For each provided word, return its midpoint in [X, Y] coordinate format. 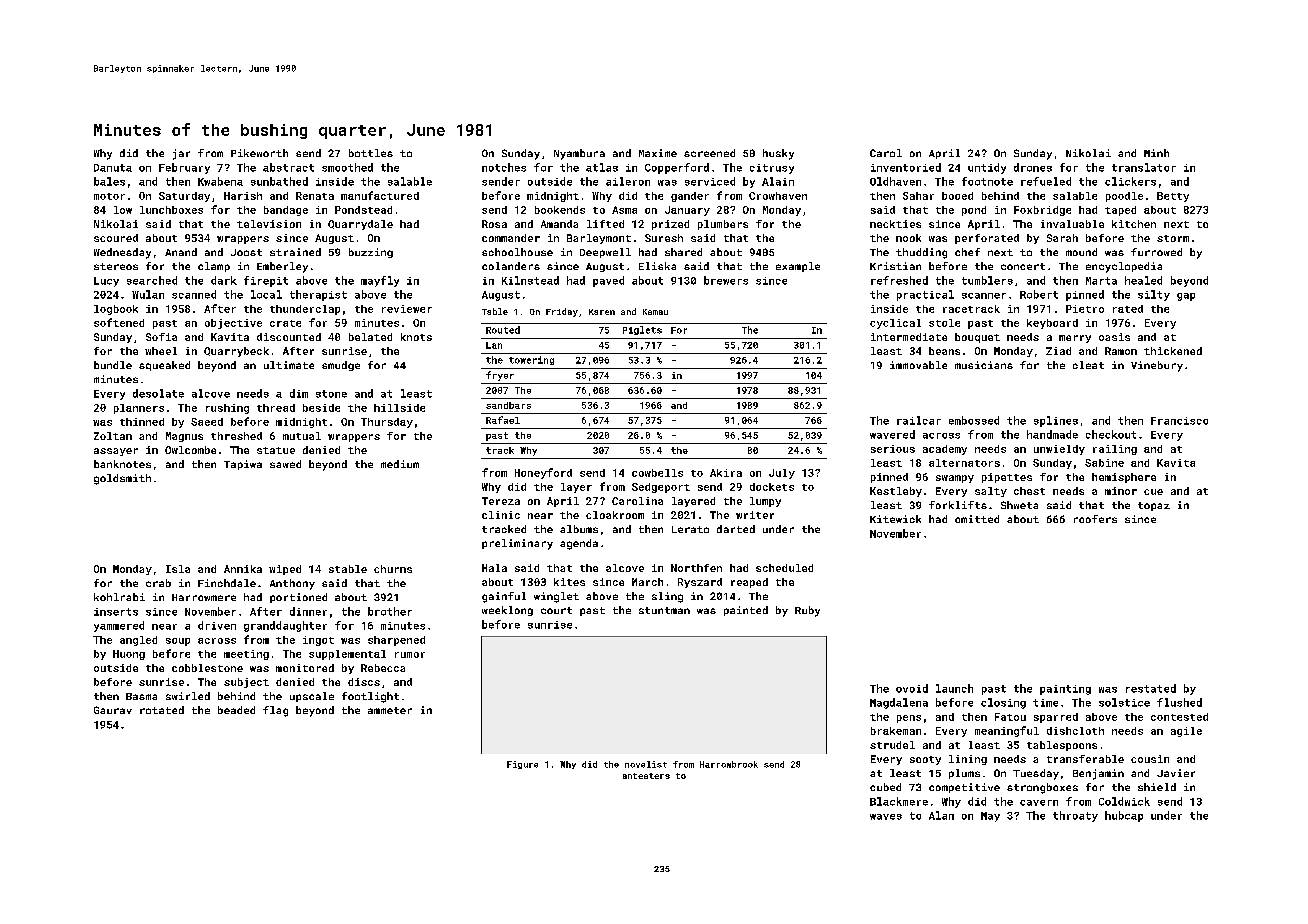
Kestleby [896, 492]
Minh [1156, 153]
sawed [285, 464]
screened [709, 153]
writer [755, 515]
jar [181, 154]
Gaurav [113, 710]
